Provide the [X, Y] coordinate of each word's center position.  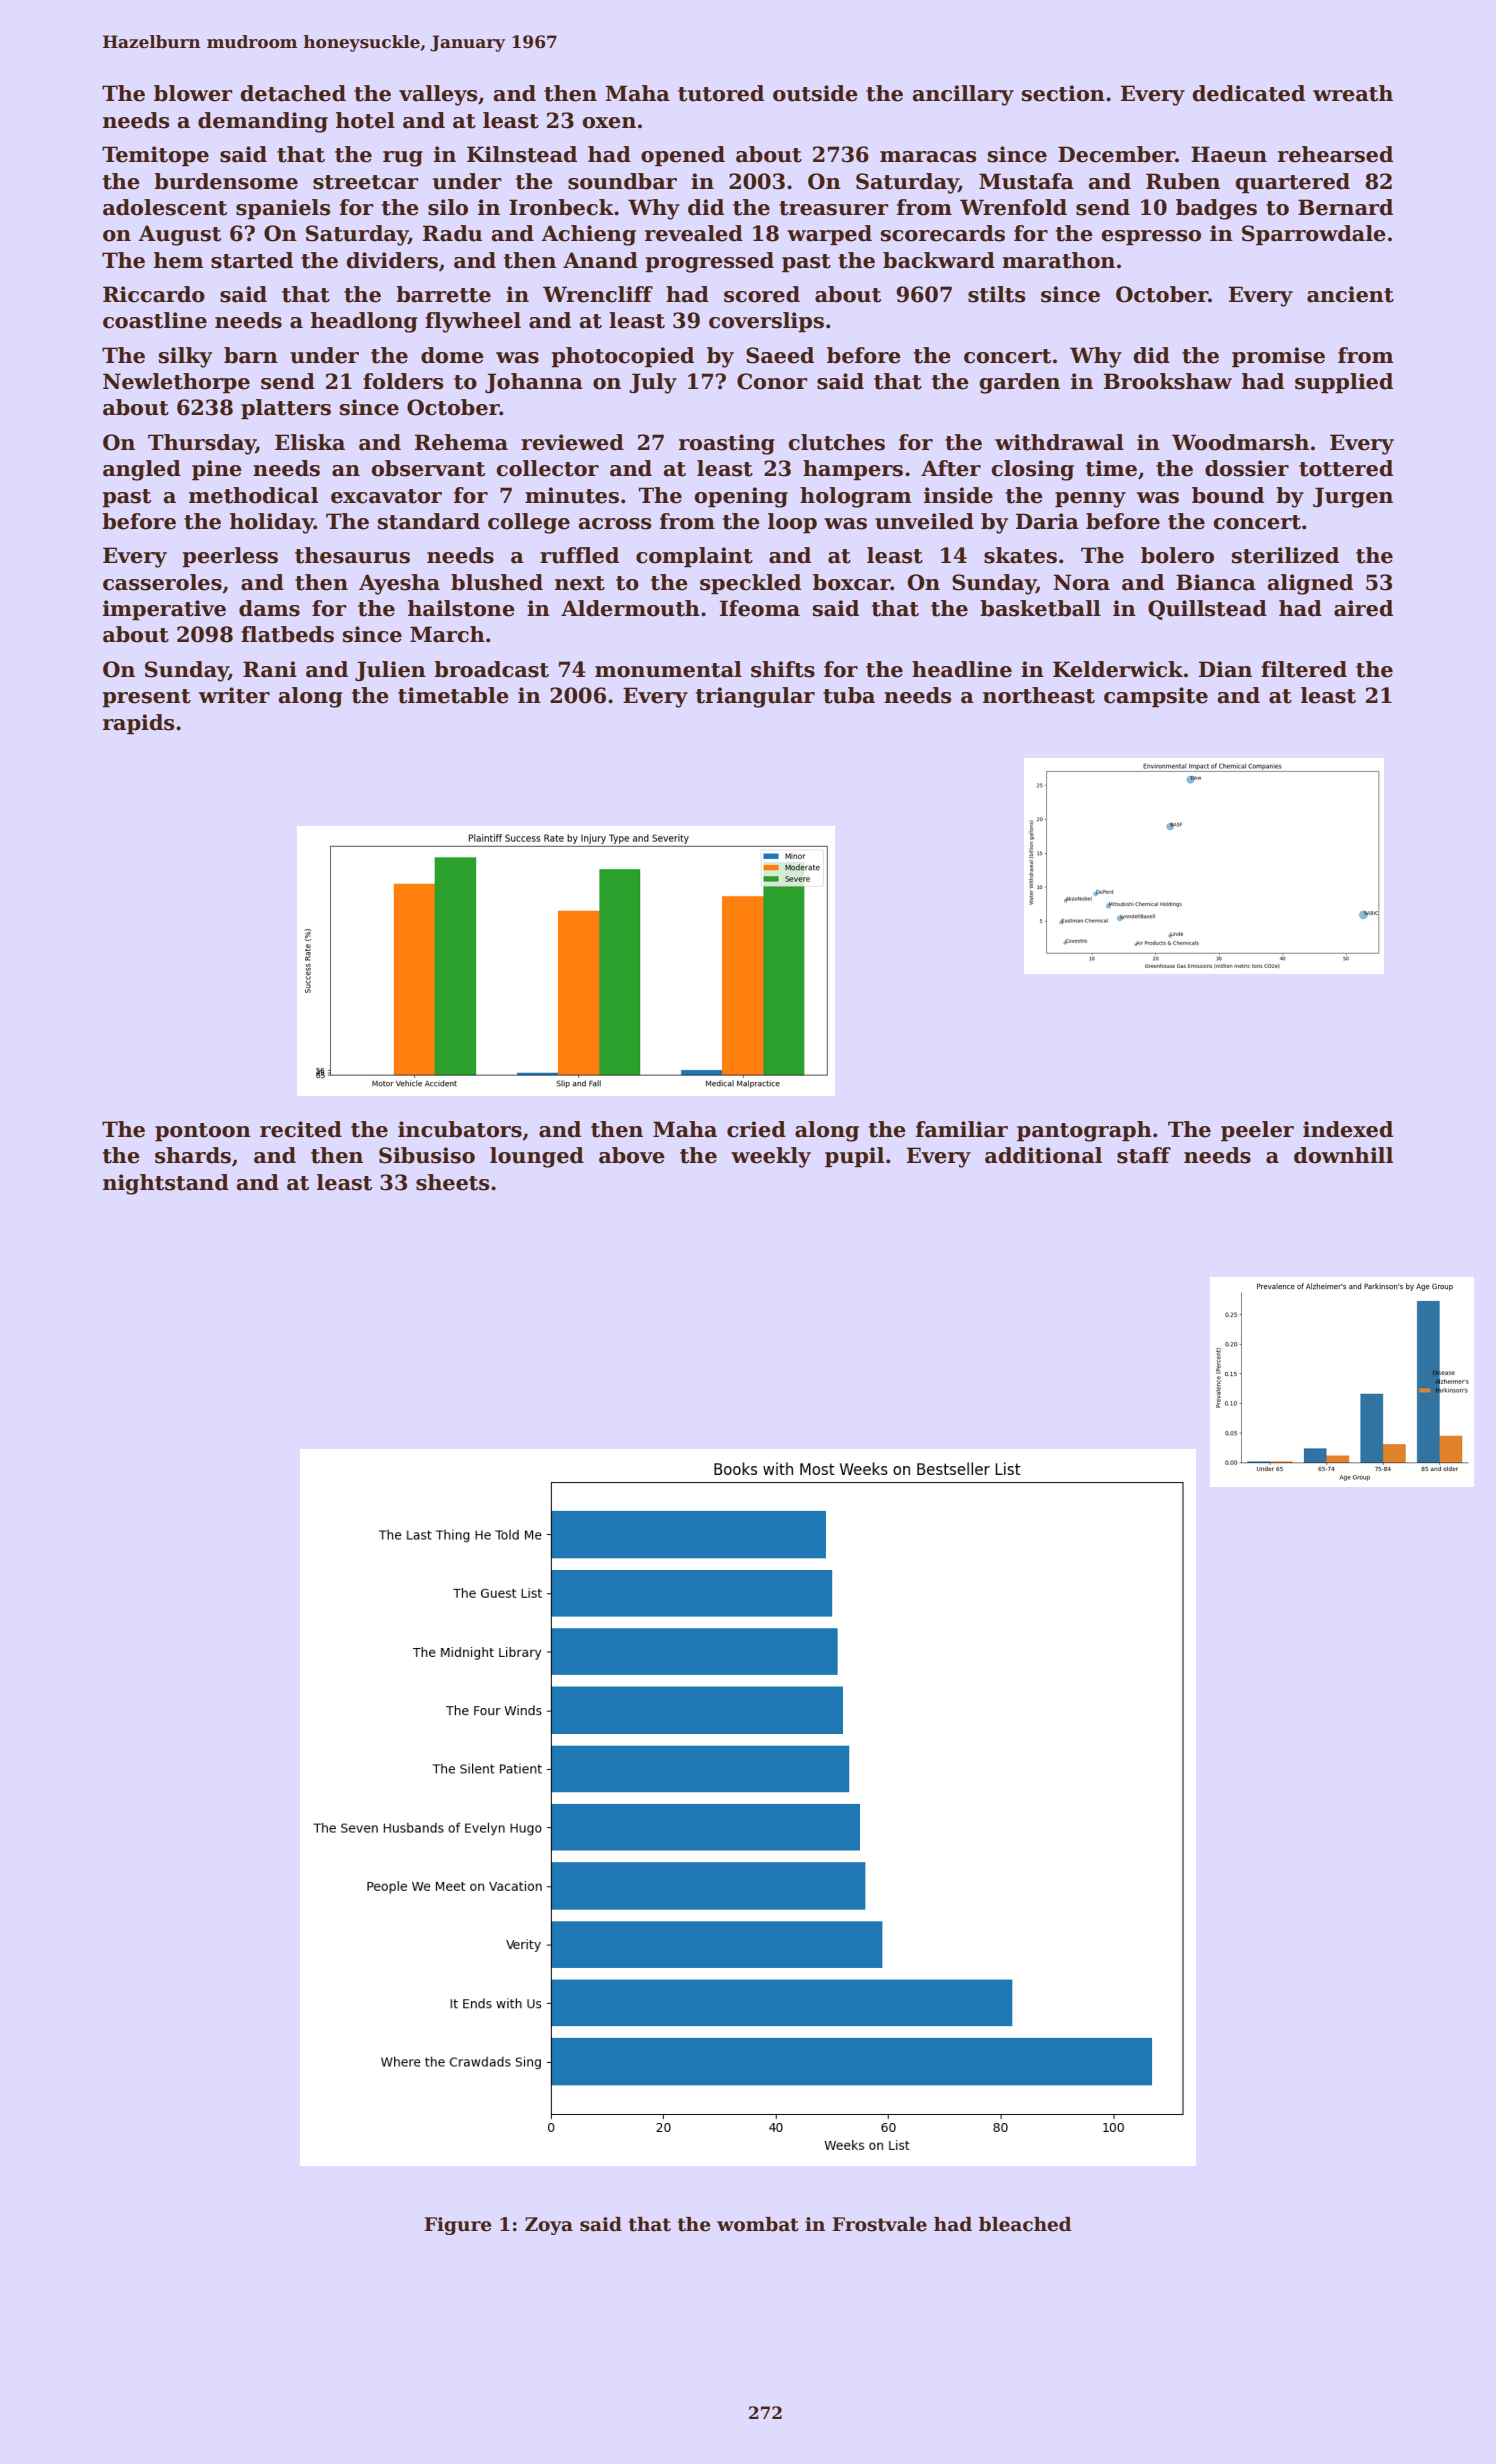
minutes [572, 495]
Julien [390, 671]
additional [1043, 1155]
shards [193, 1155]
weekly [771, 1157]
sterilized [1285, 555]
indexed [1348, 1129]
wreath [1353, 93]
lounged [537, 1157]
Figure [458, 2226]
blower [193, 93]
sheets [453, 1182]
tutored [721, 93]
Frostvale [880, 2224]
